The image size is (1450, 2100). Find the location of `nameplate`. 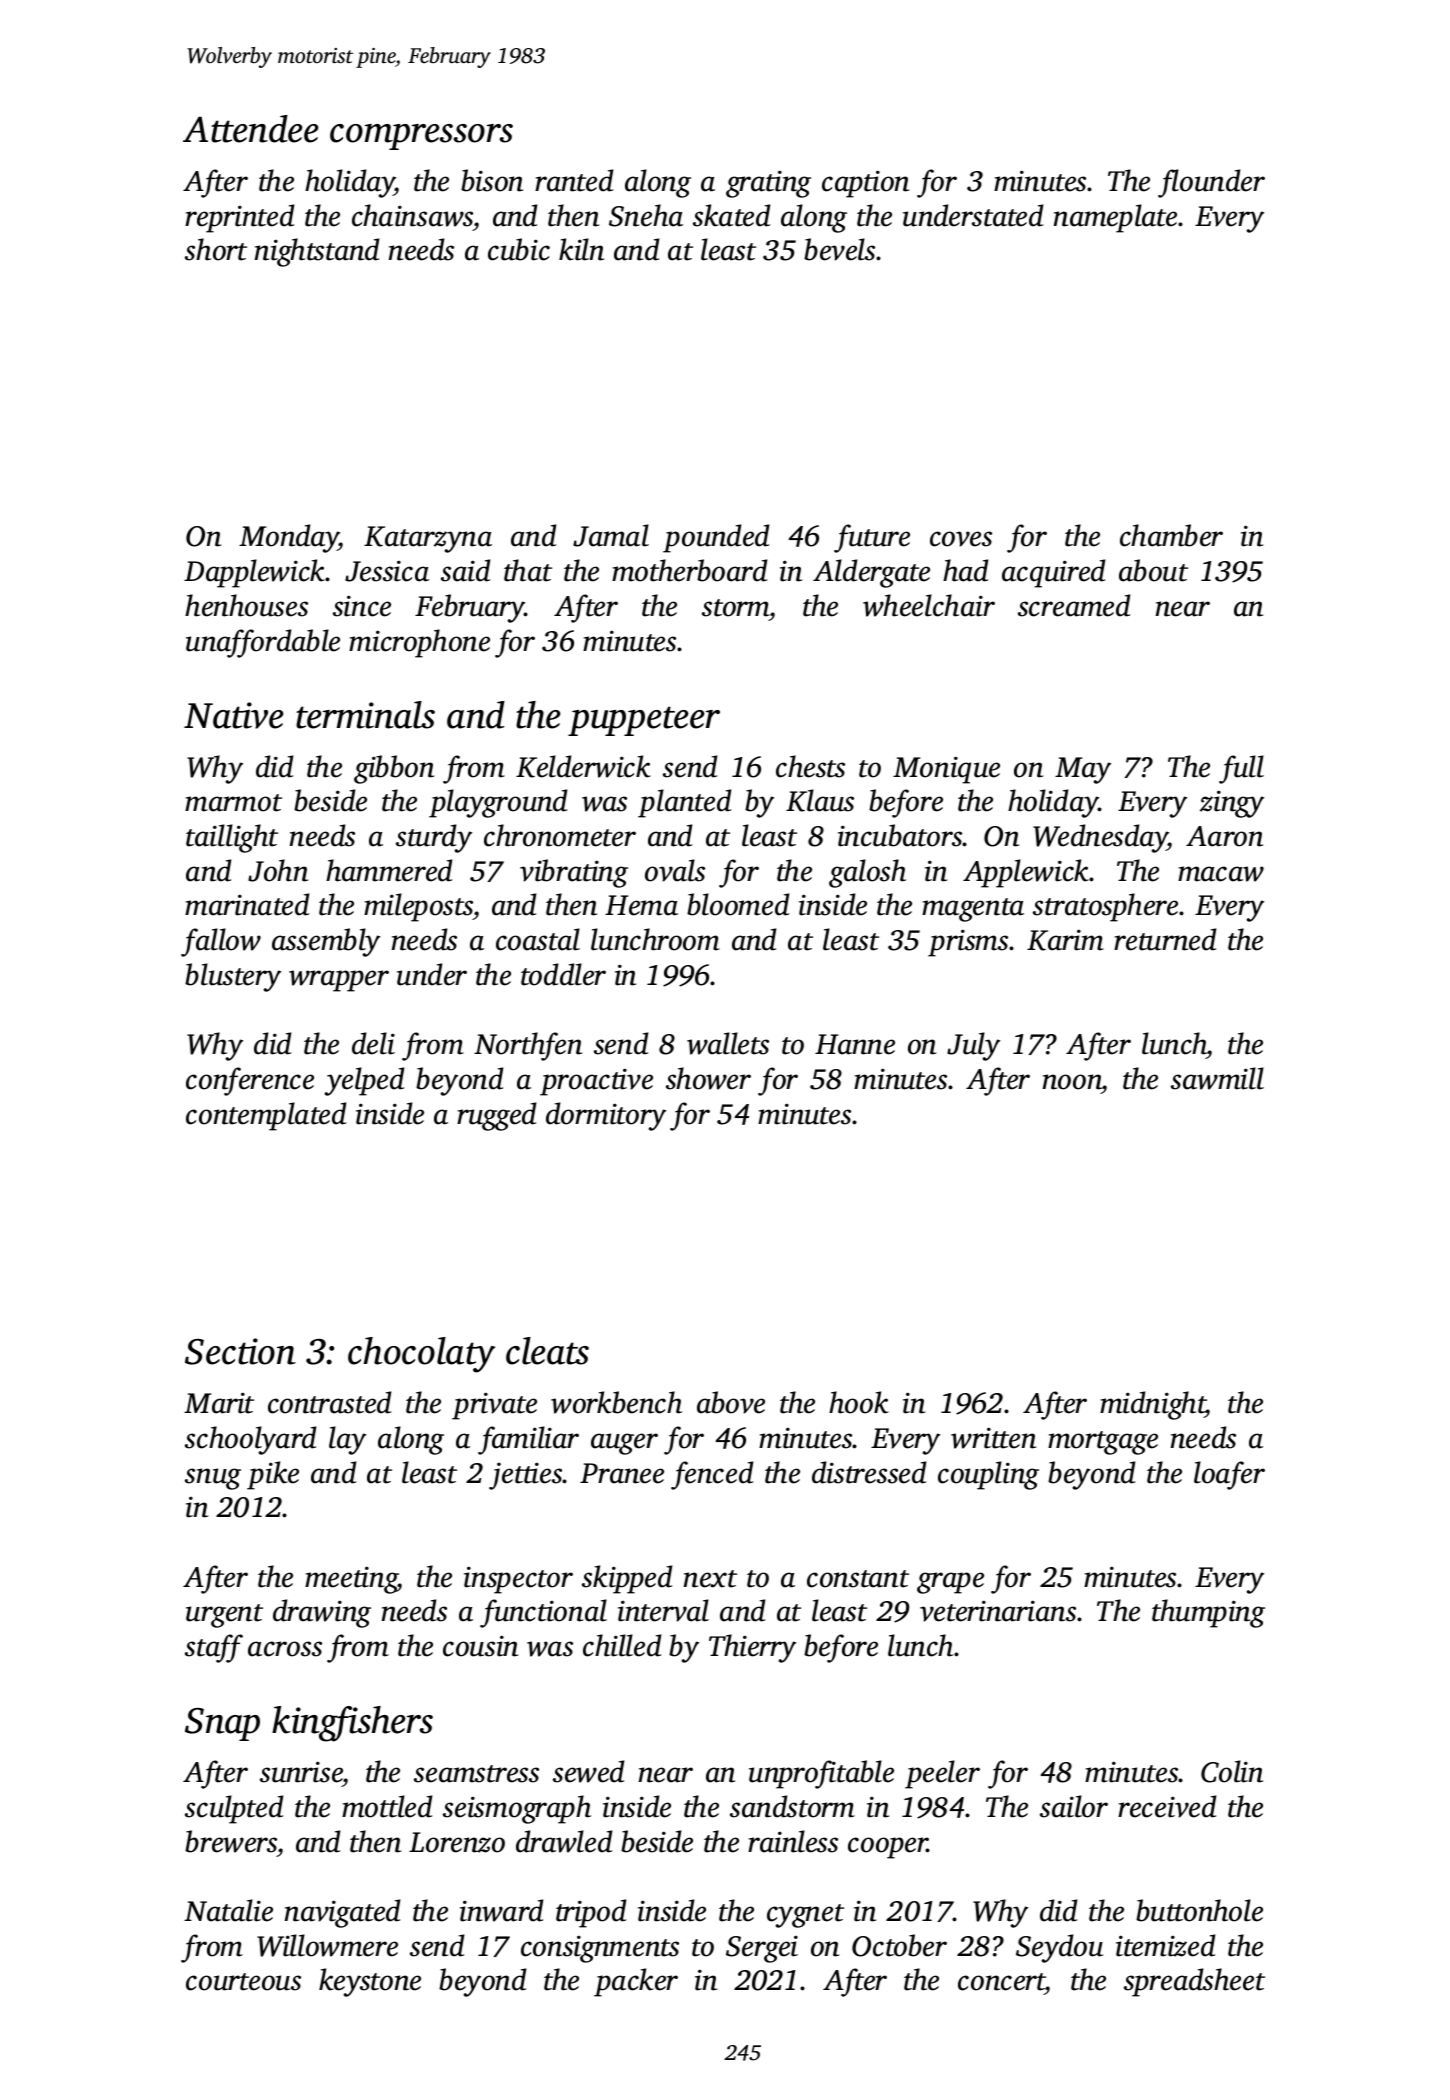

nameplate is located at coordinates (1115, 218).
